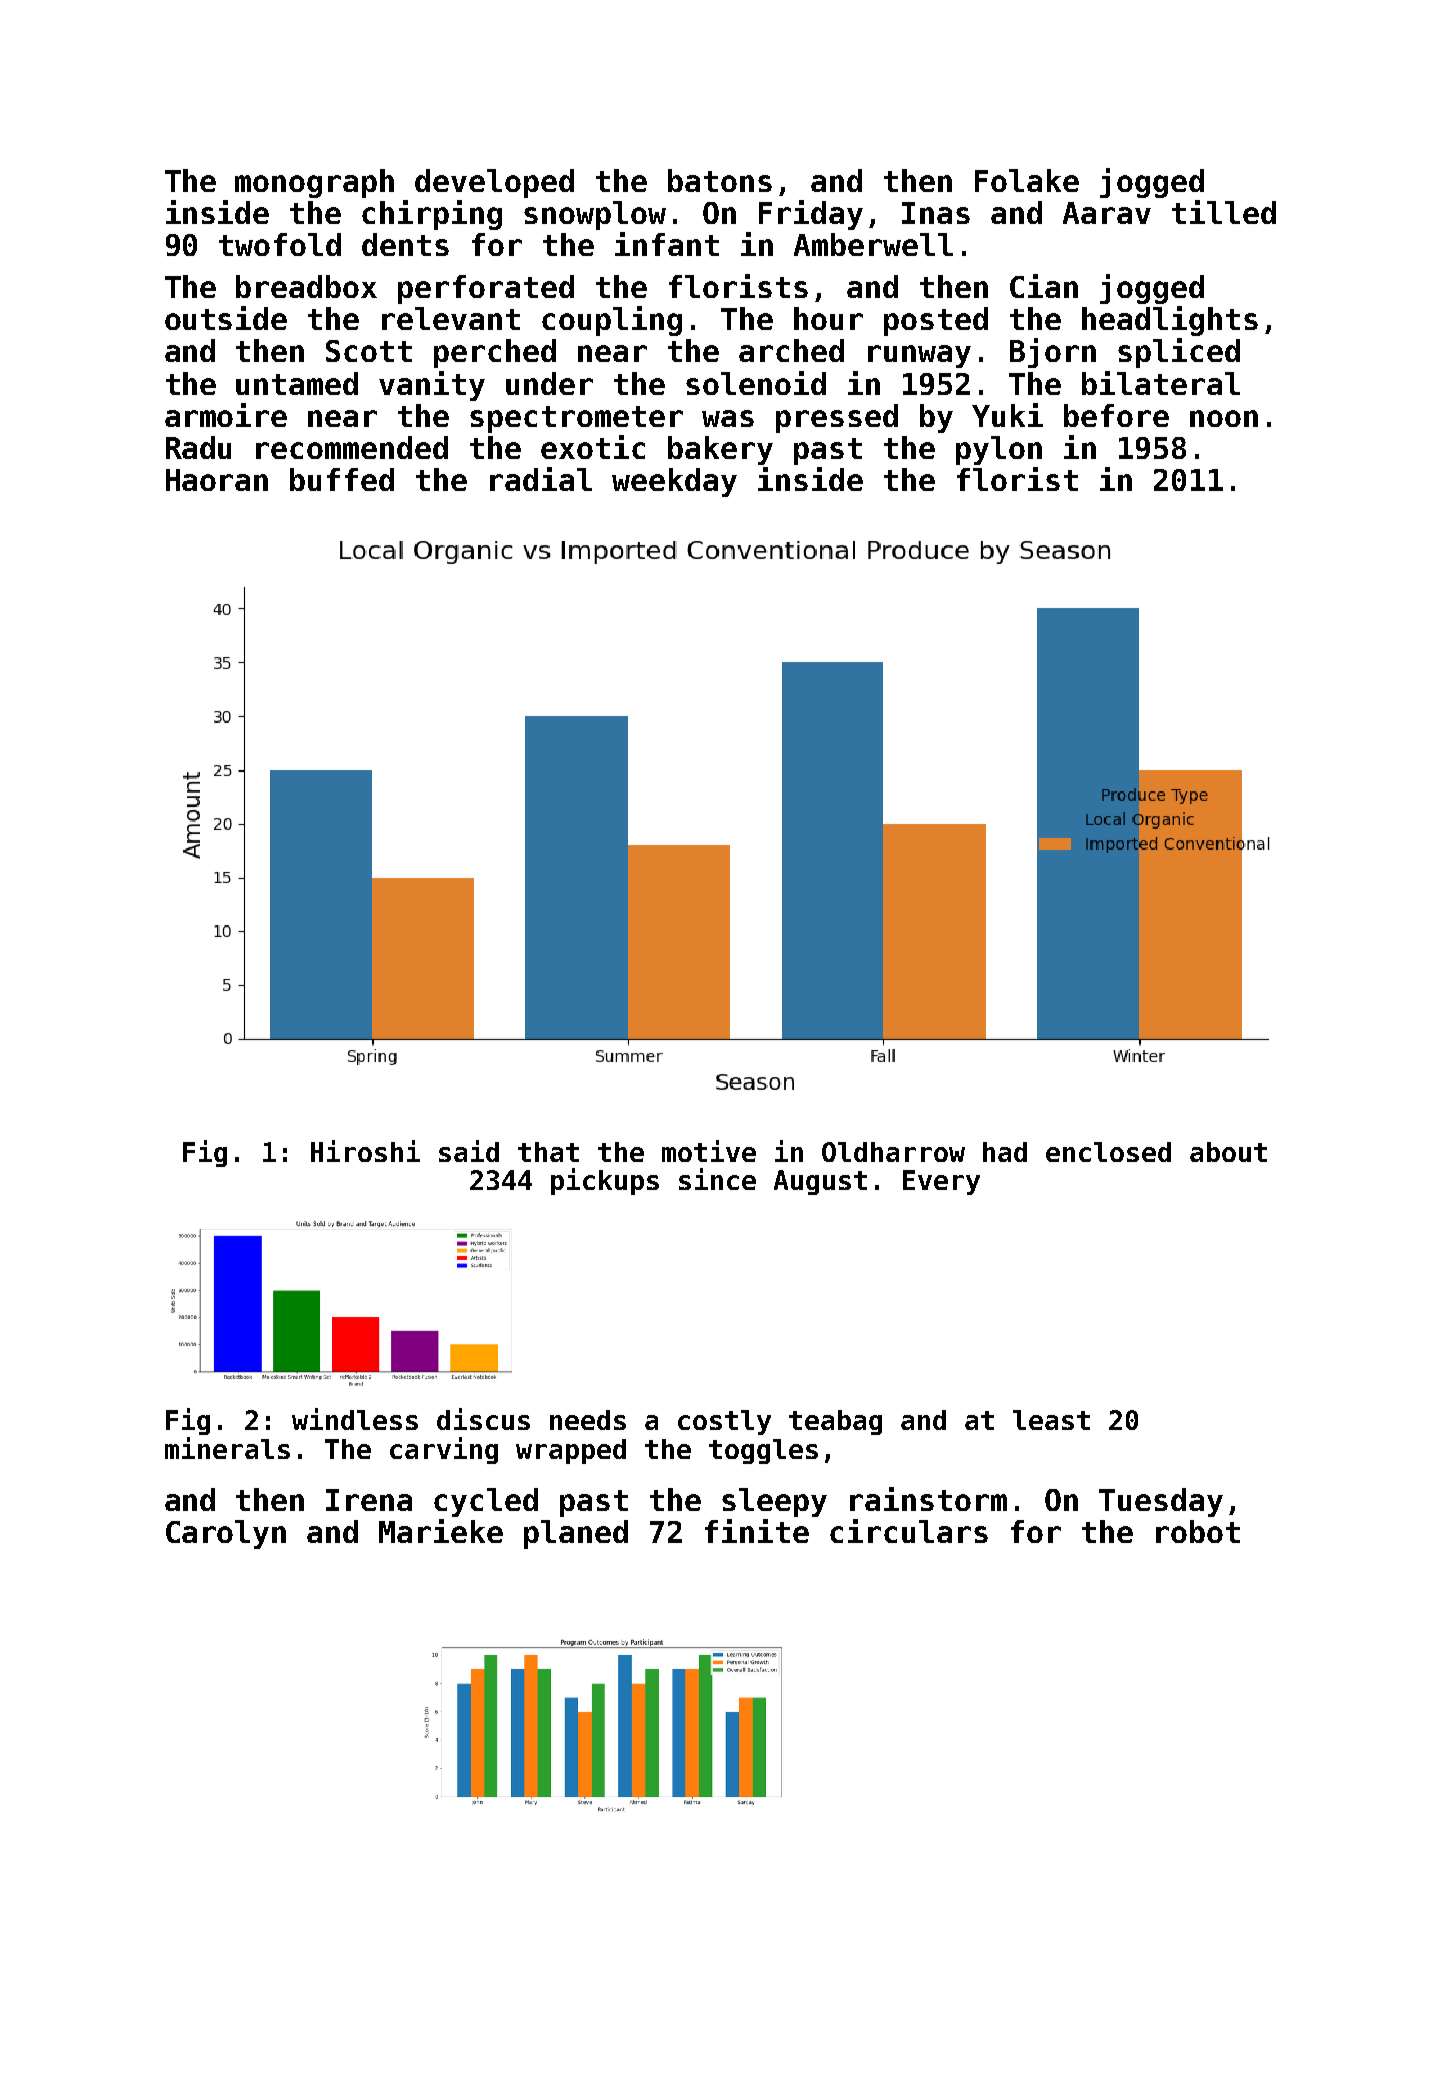  What do you see at coordinates (1198, 1531) in the page?
I see `robot` at bounding box center [1198, 1531].
